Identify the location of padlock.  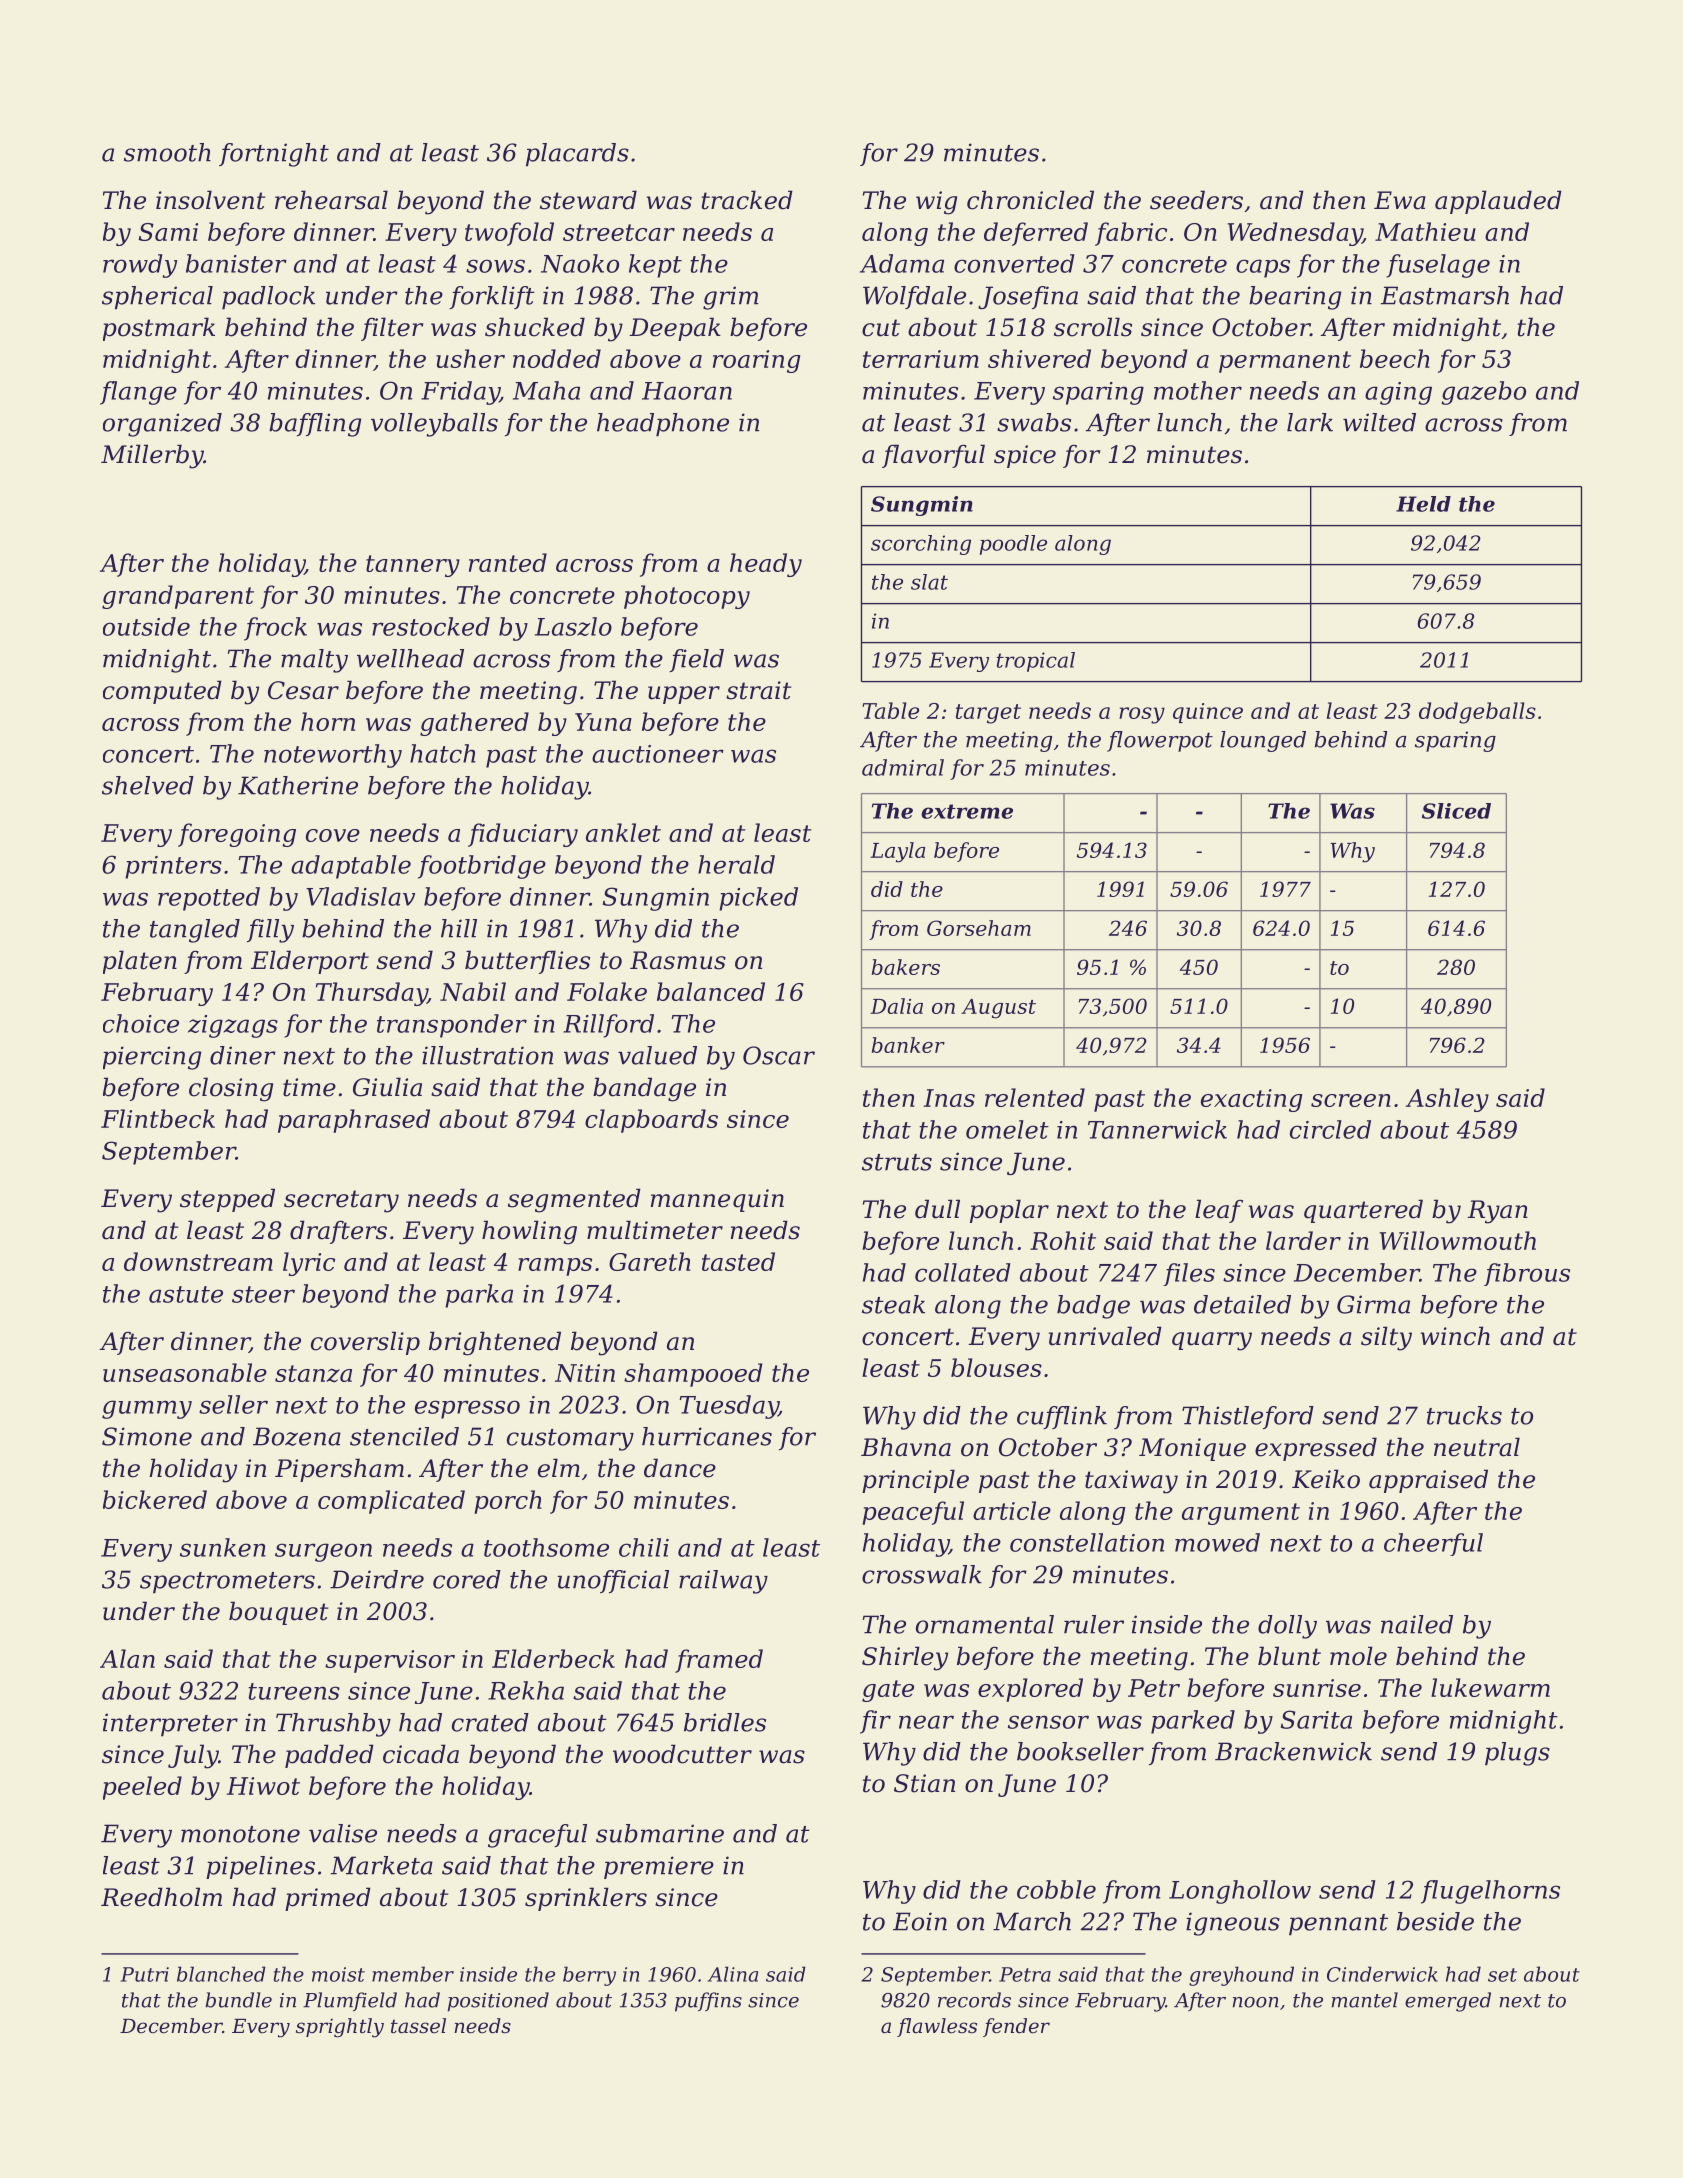
(268, 298).
